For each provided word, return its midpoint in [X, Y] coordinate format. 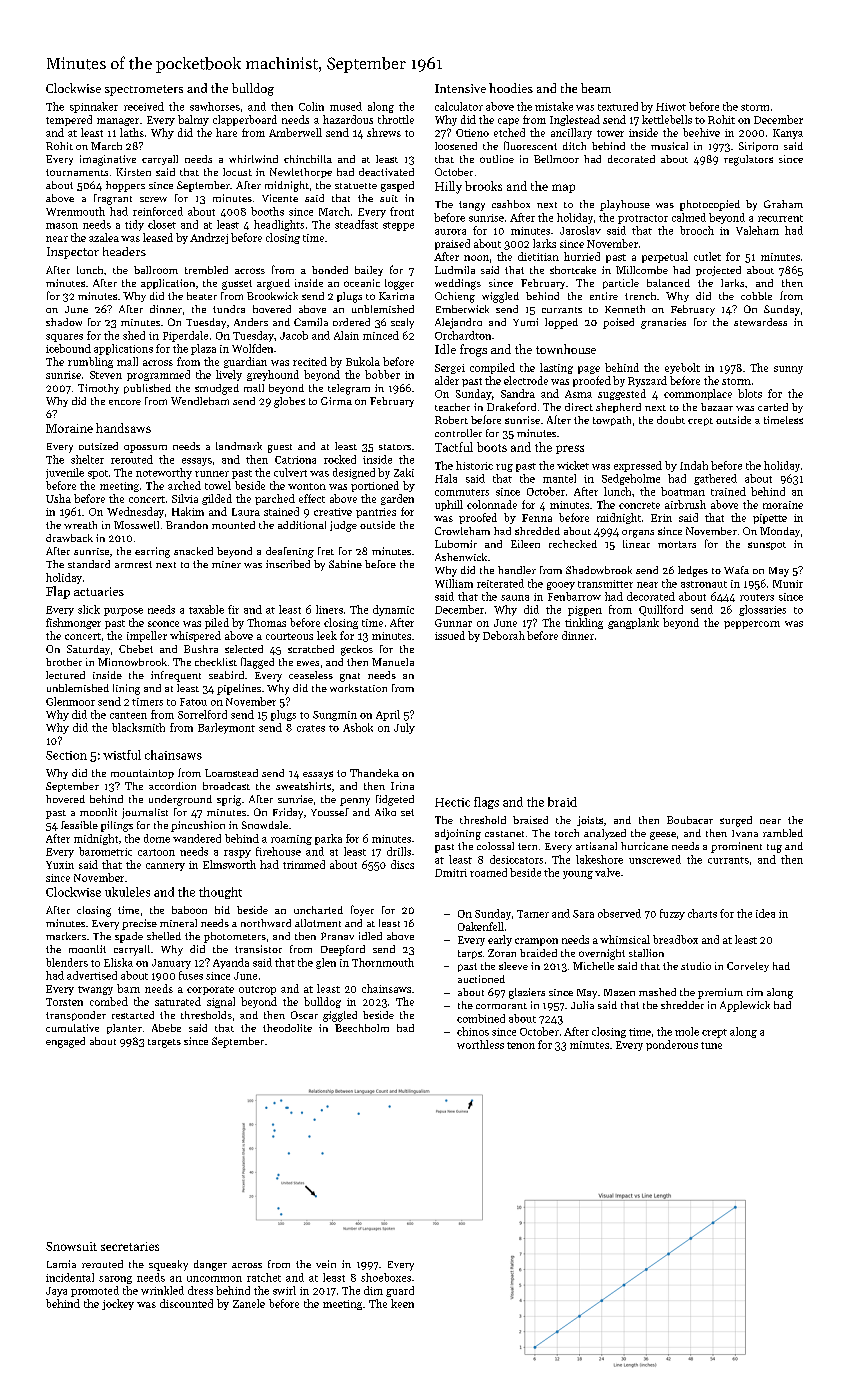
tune [711, 1045]
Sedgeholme [631, 479]
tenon [521, 1045]
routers [757, 597]
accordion [172, 786]
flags [486, 803]
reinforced [158, 211]
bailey [369, 271]
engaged [65, 1042]
